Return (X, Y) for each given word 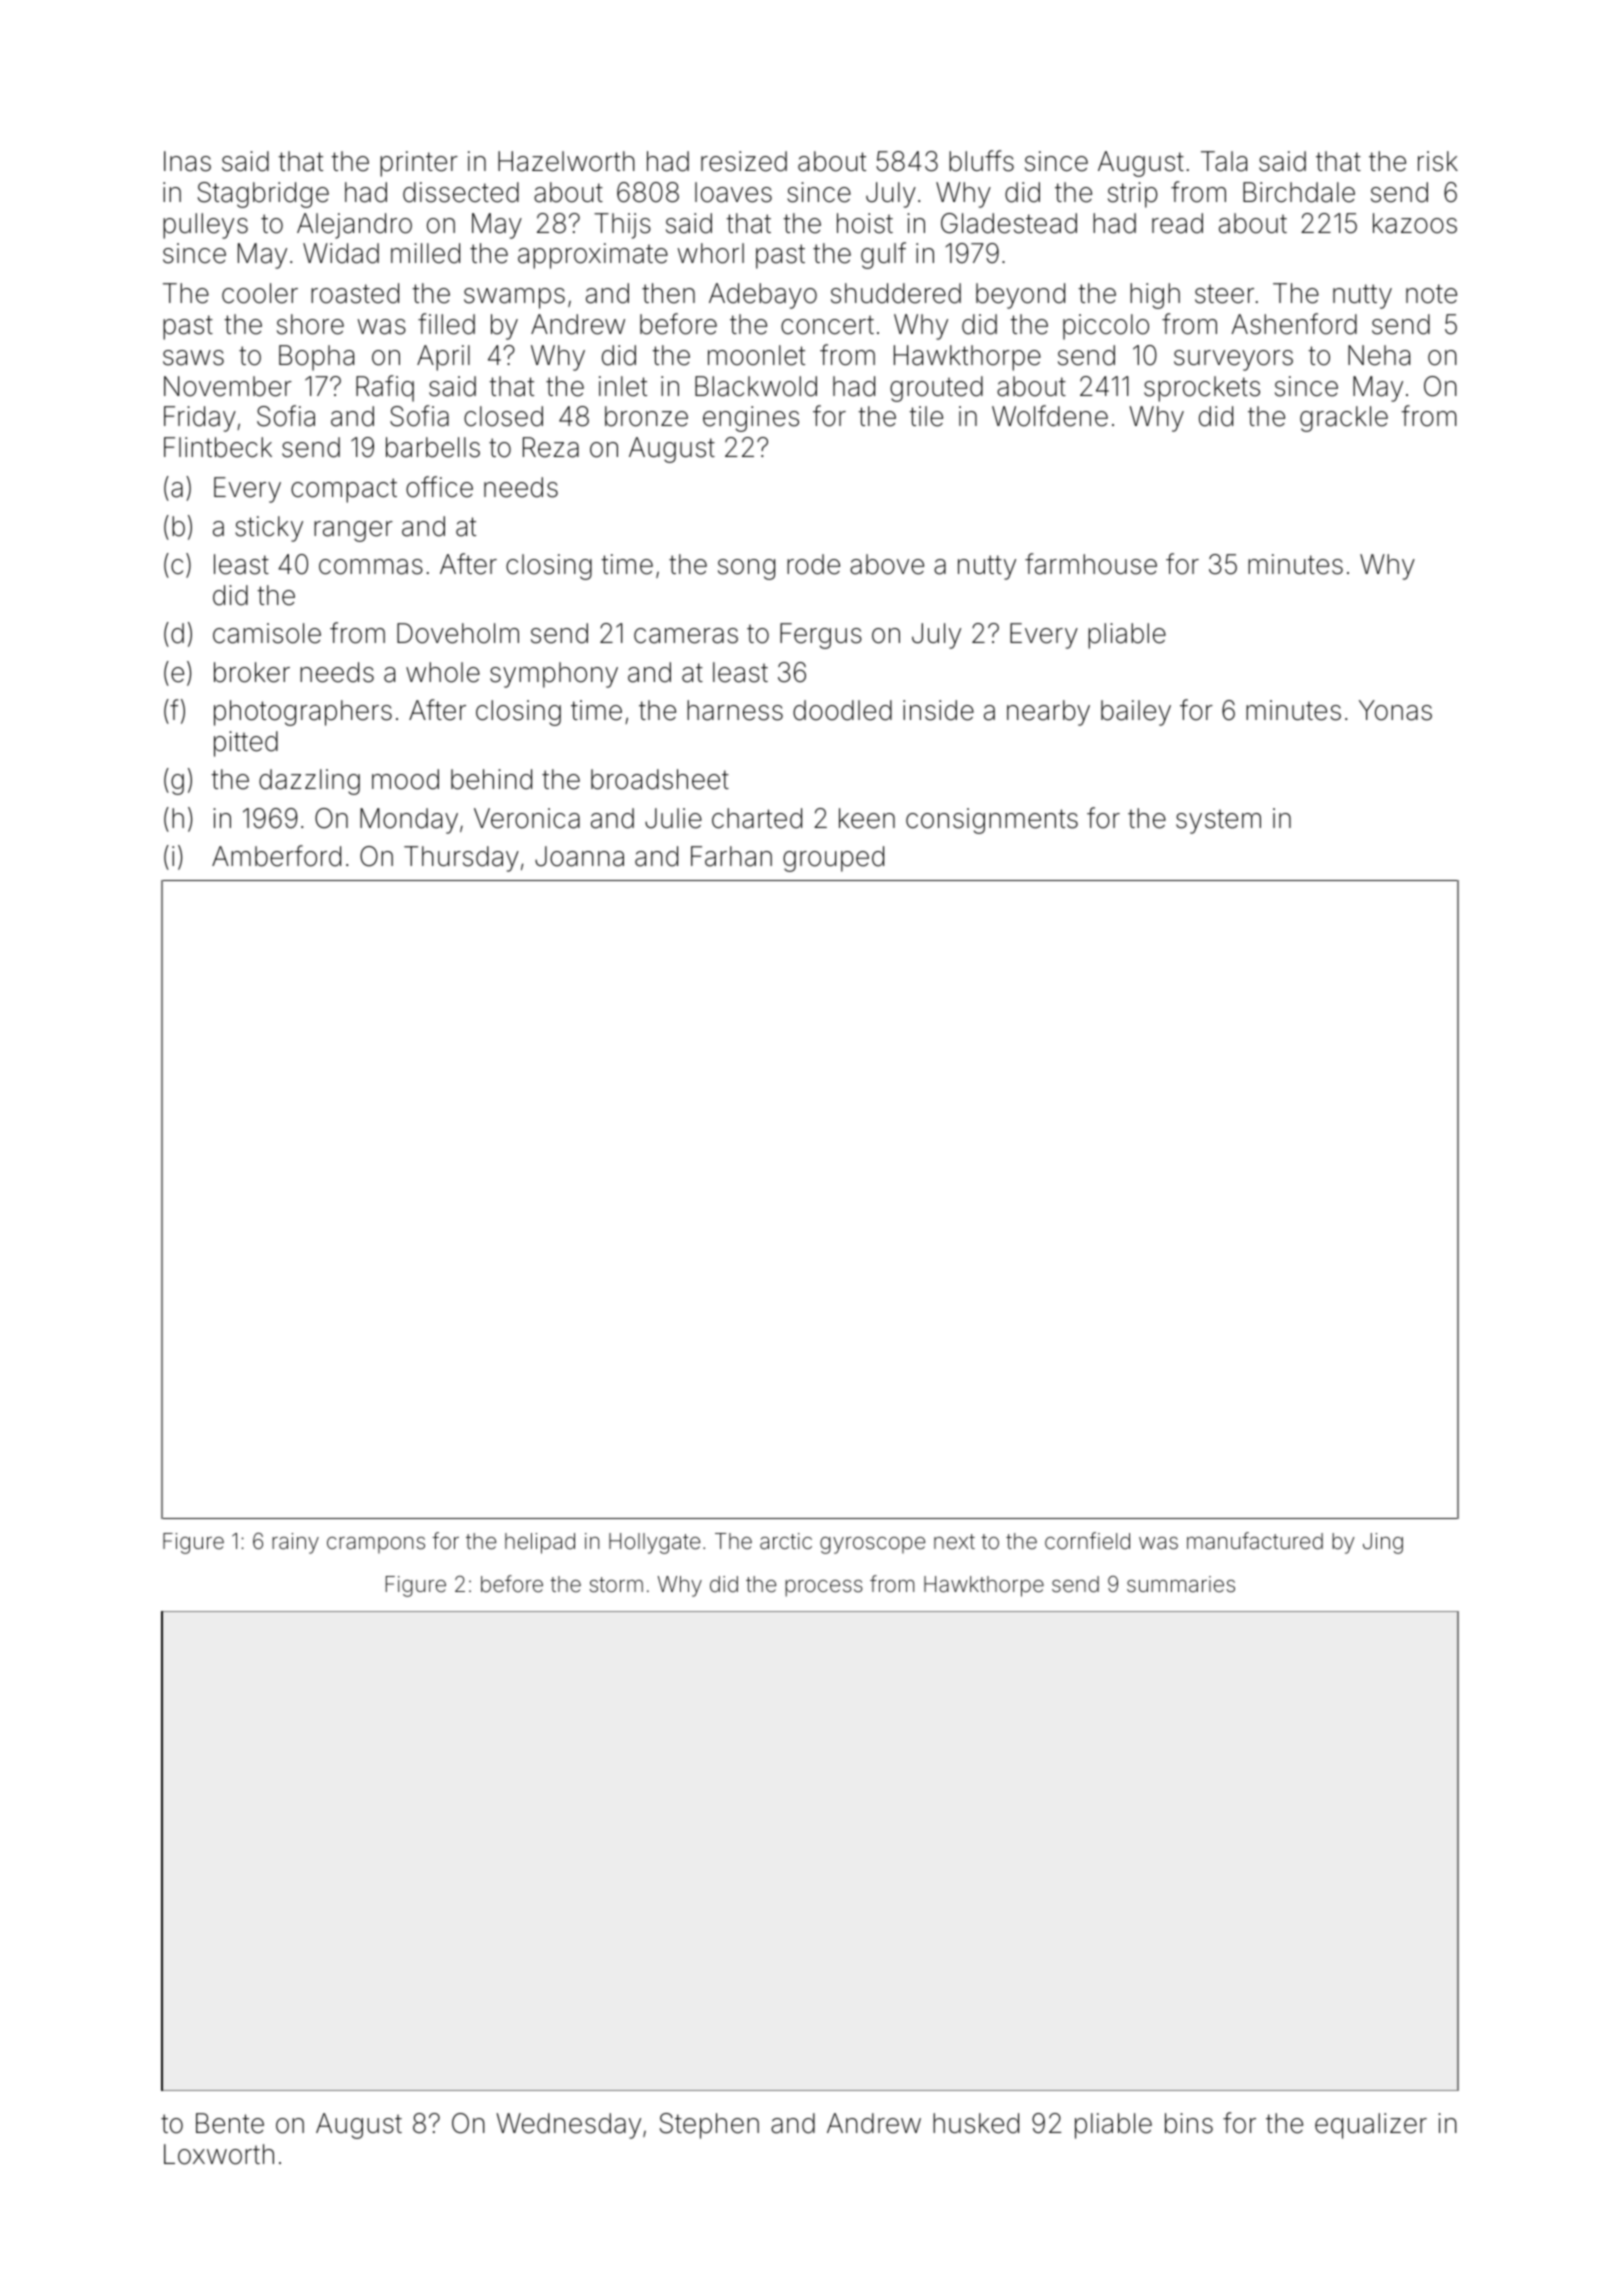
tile (926, 416)
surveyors (1233, 360)
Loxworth (219, 2154)
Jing (1383, 1543)
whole (443, 672)
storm (616, 1585)
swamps (514, 298)
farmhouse (1091, 564)
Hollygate (654, 1543)
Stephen (709, 2126)
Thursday (461, 859)
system (1218, 821)
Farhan (731, 856)
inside (938, 710)
